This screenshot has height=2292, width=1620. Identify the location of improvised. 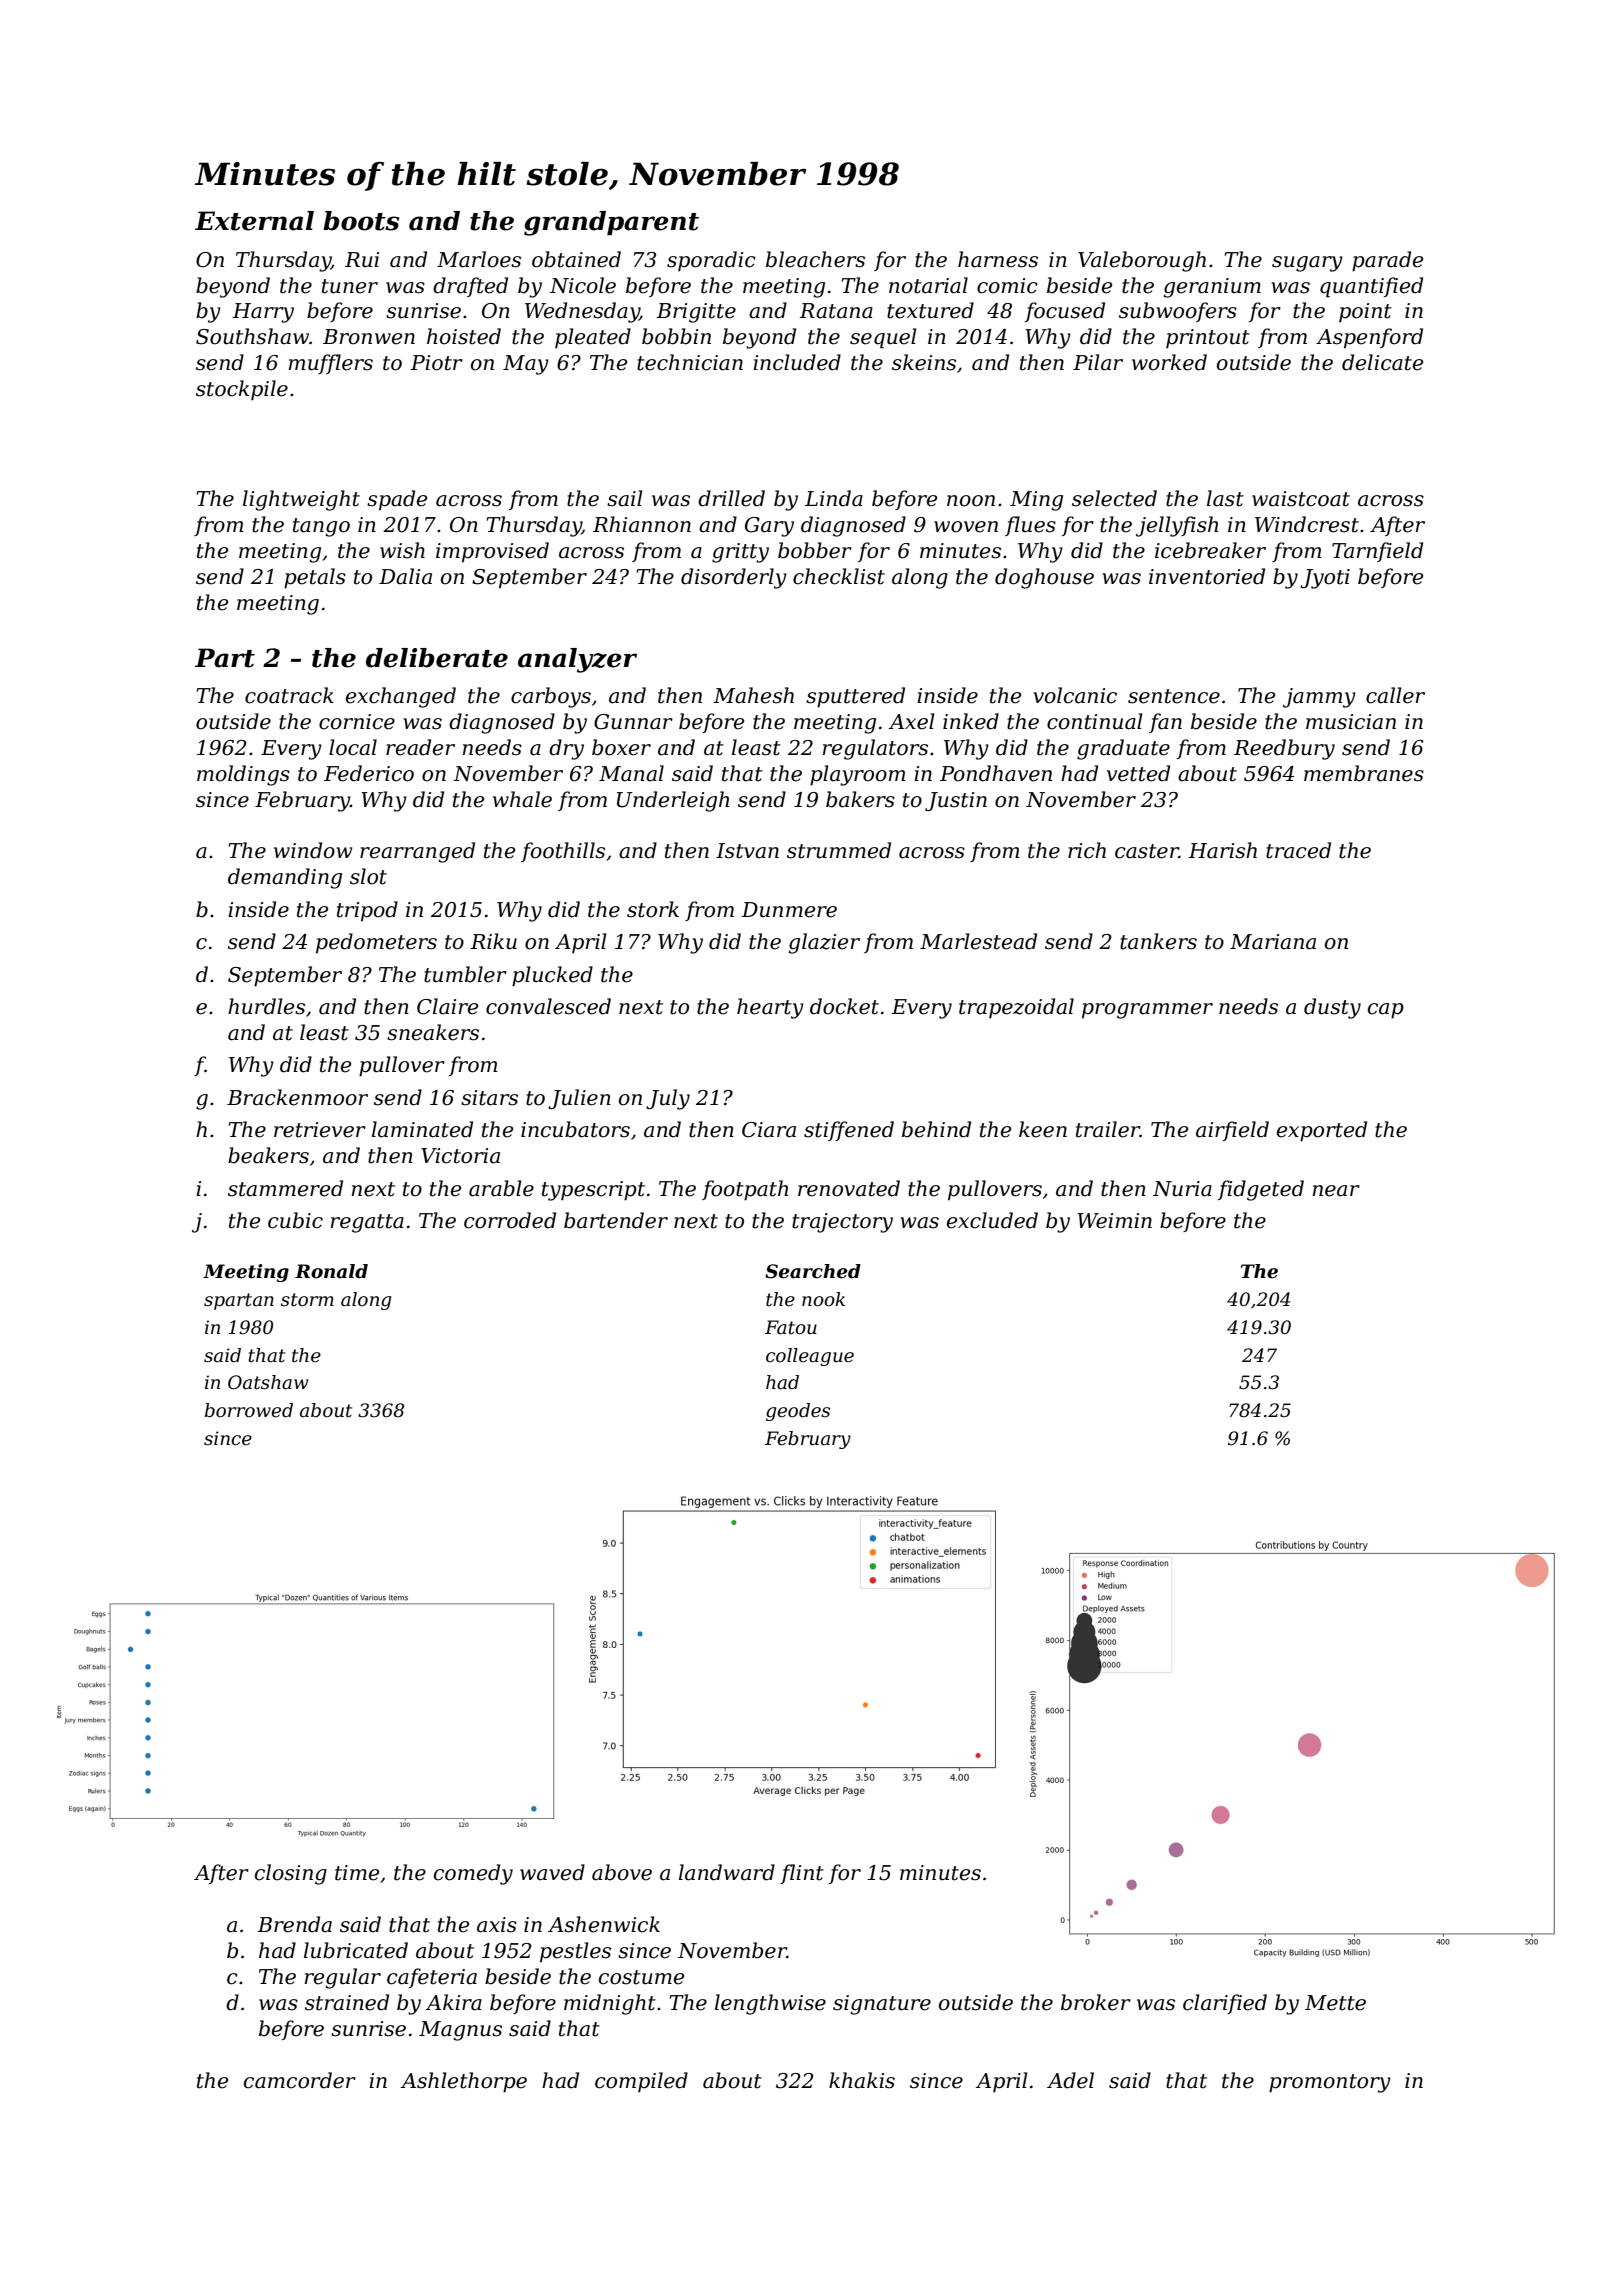
(492, 552).
